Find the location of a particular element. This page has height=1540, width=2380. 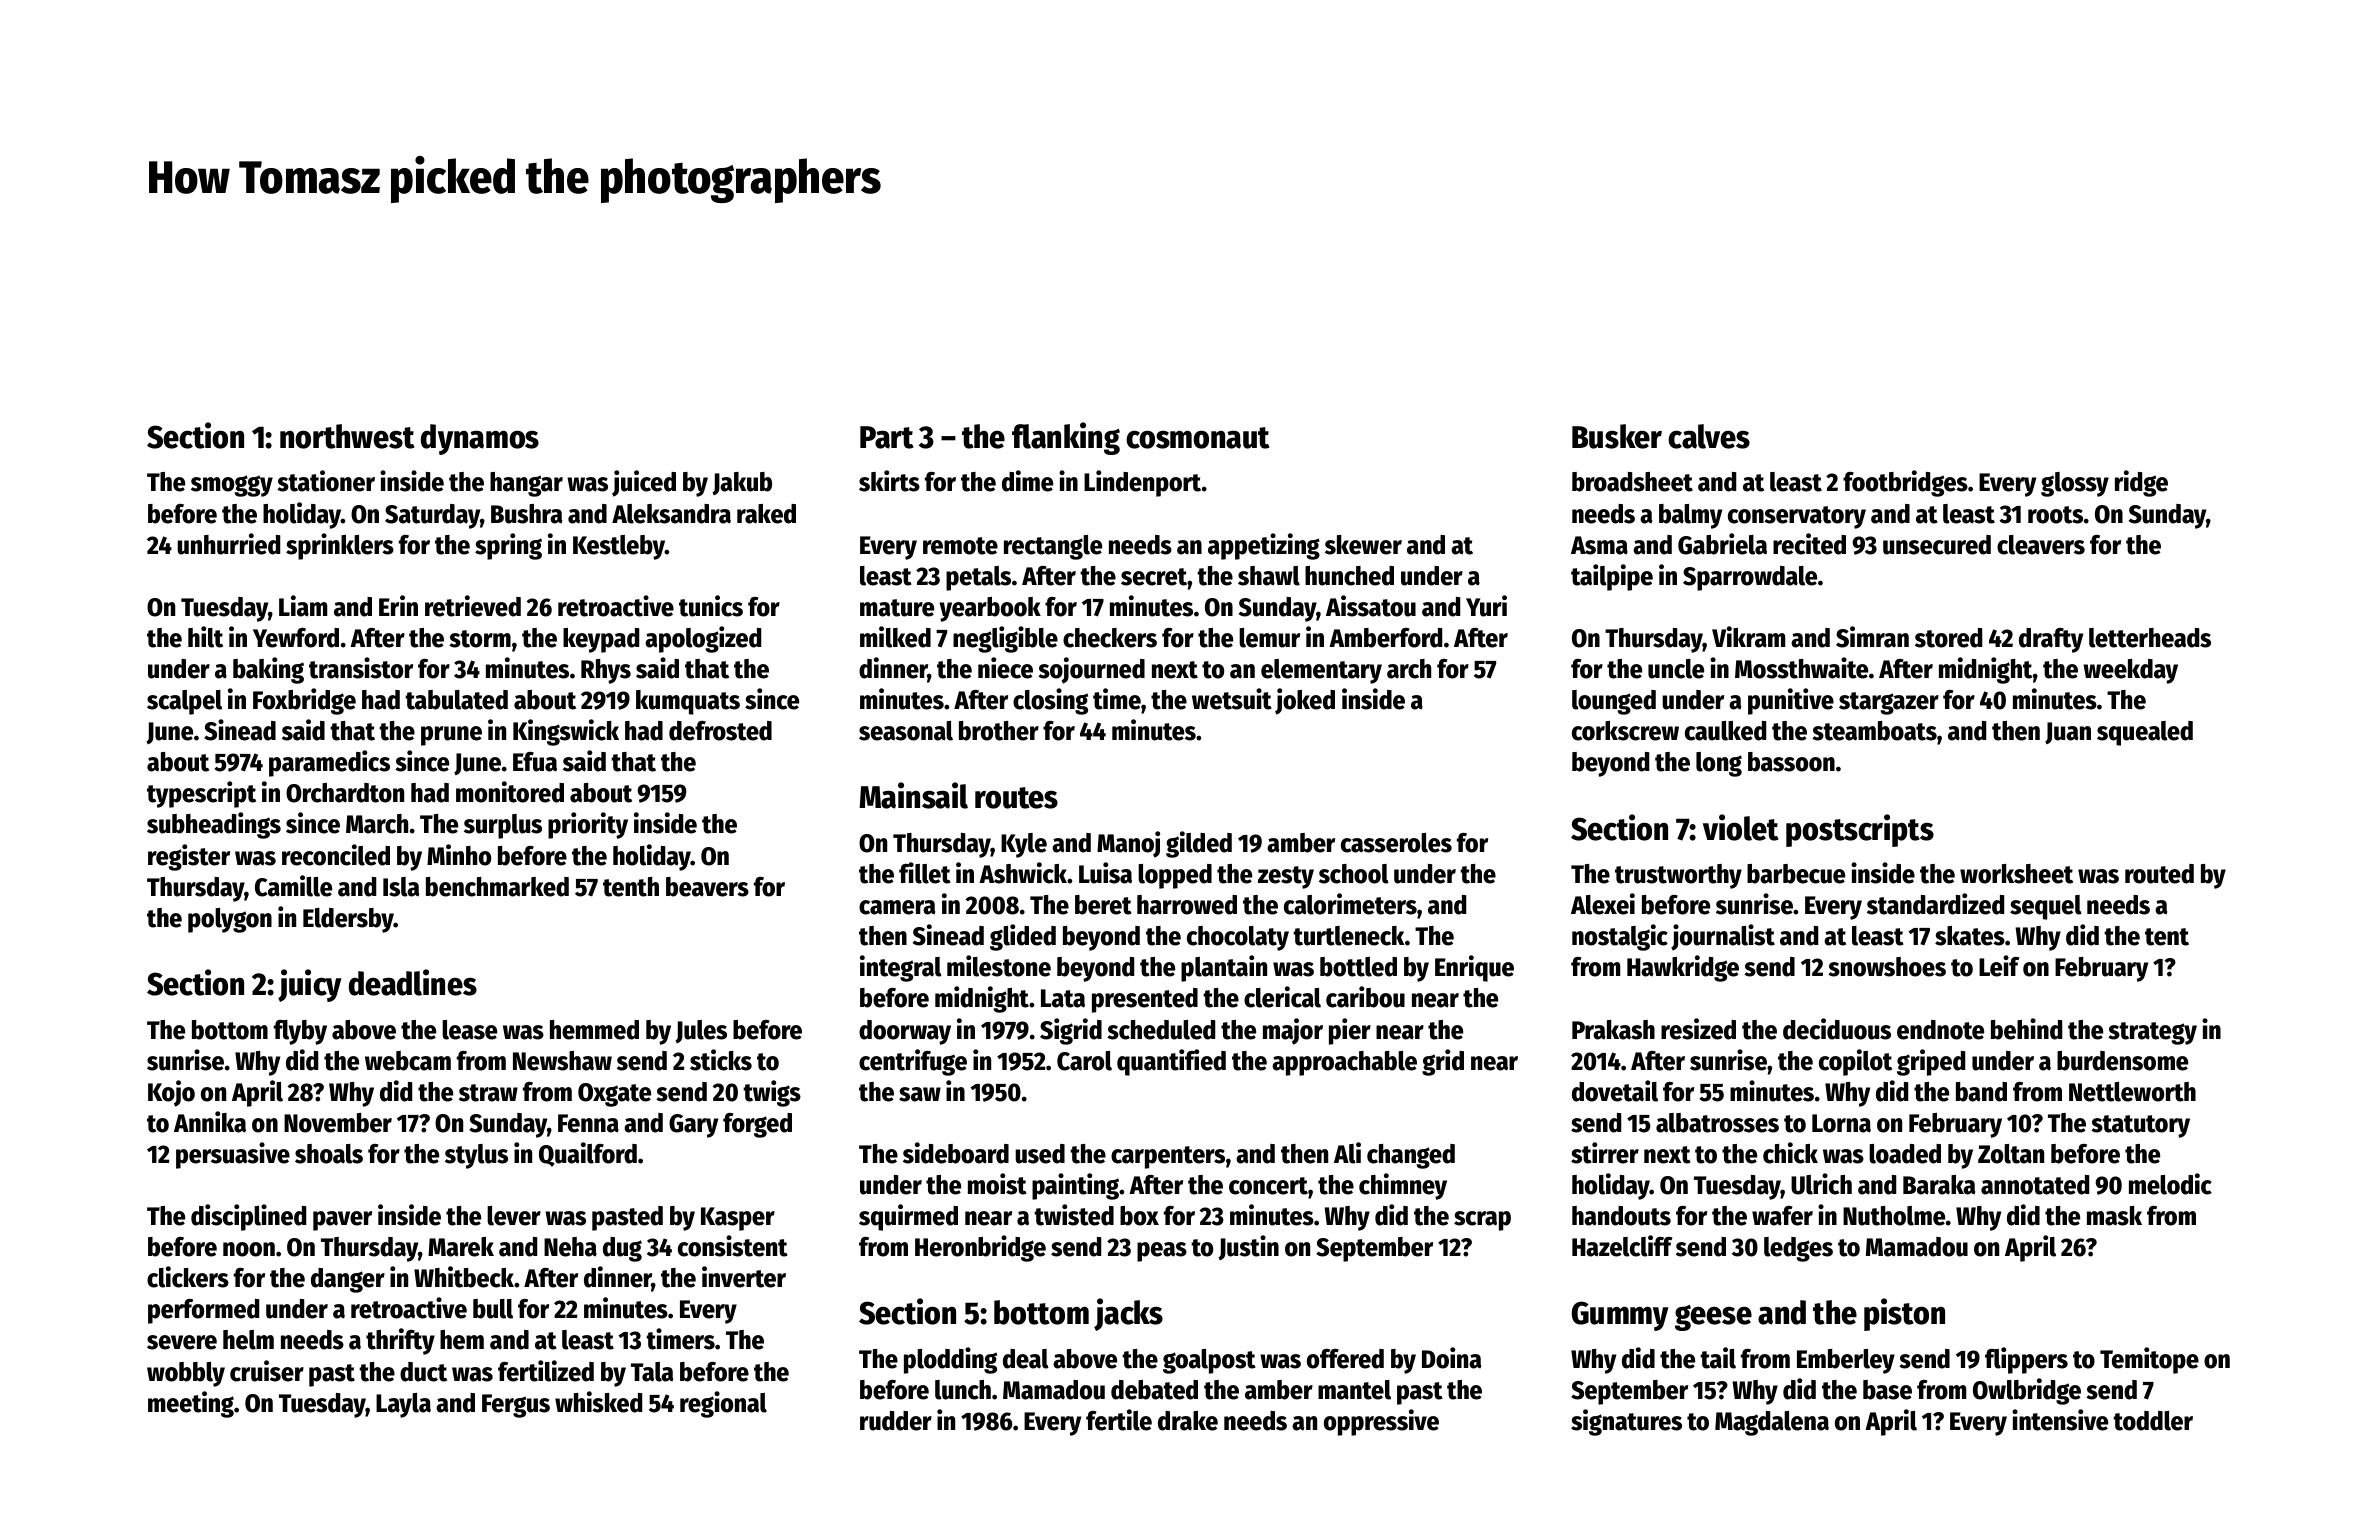

webcam is located at coordinates (408, 1061).
